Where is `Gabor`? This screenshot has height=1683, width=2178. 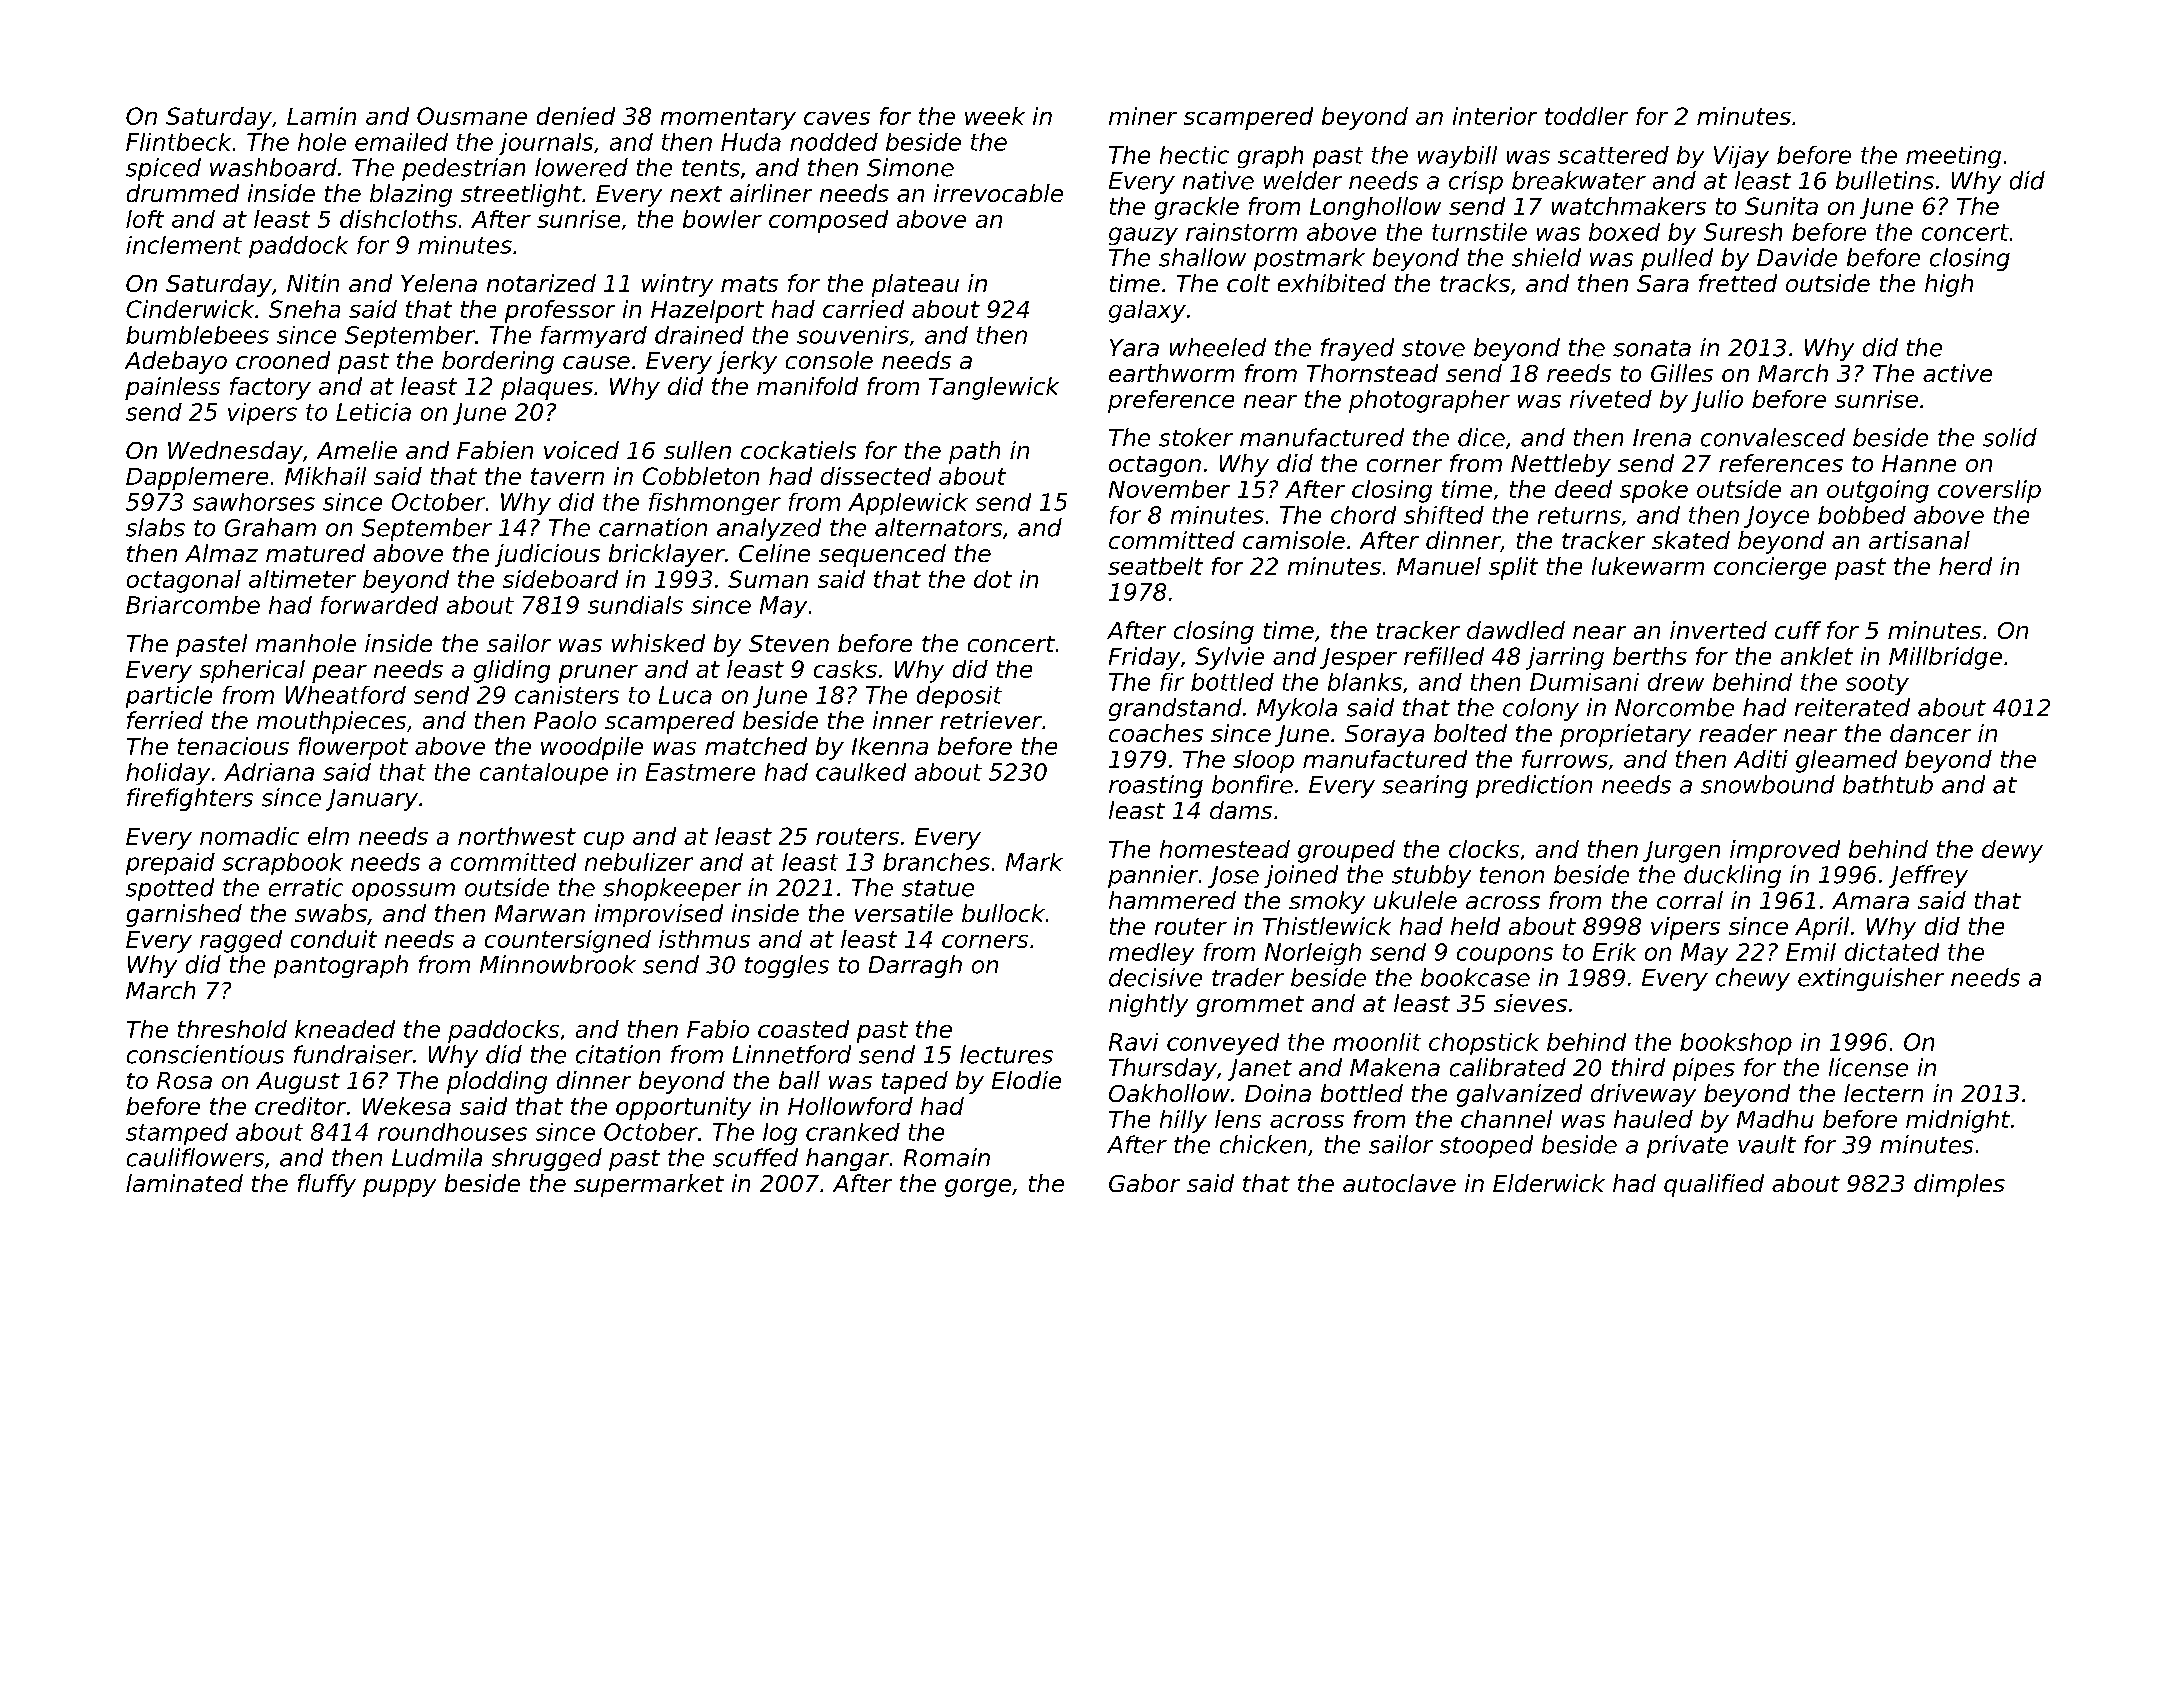
Gabor is located at coordinates (1144, 1183).
